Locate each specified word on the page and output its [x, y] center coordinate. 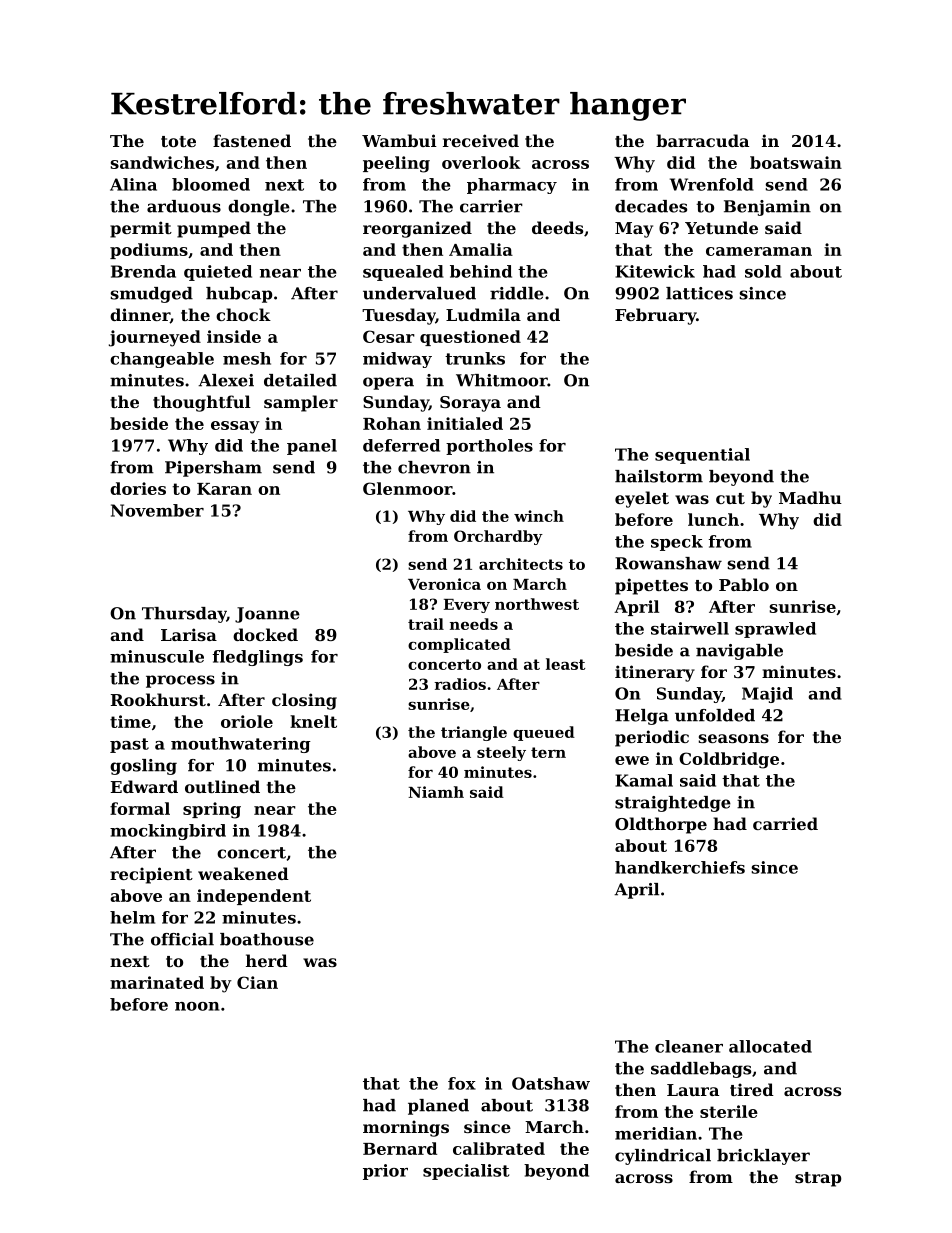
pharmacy [512, 186]
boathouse [267, 939]
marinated [157, 982]
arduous [184, 206]
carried [785, 823]
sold [763, 271]
